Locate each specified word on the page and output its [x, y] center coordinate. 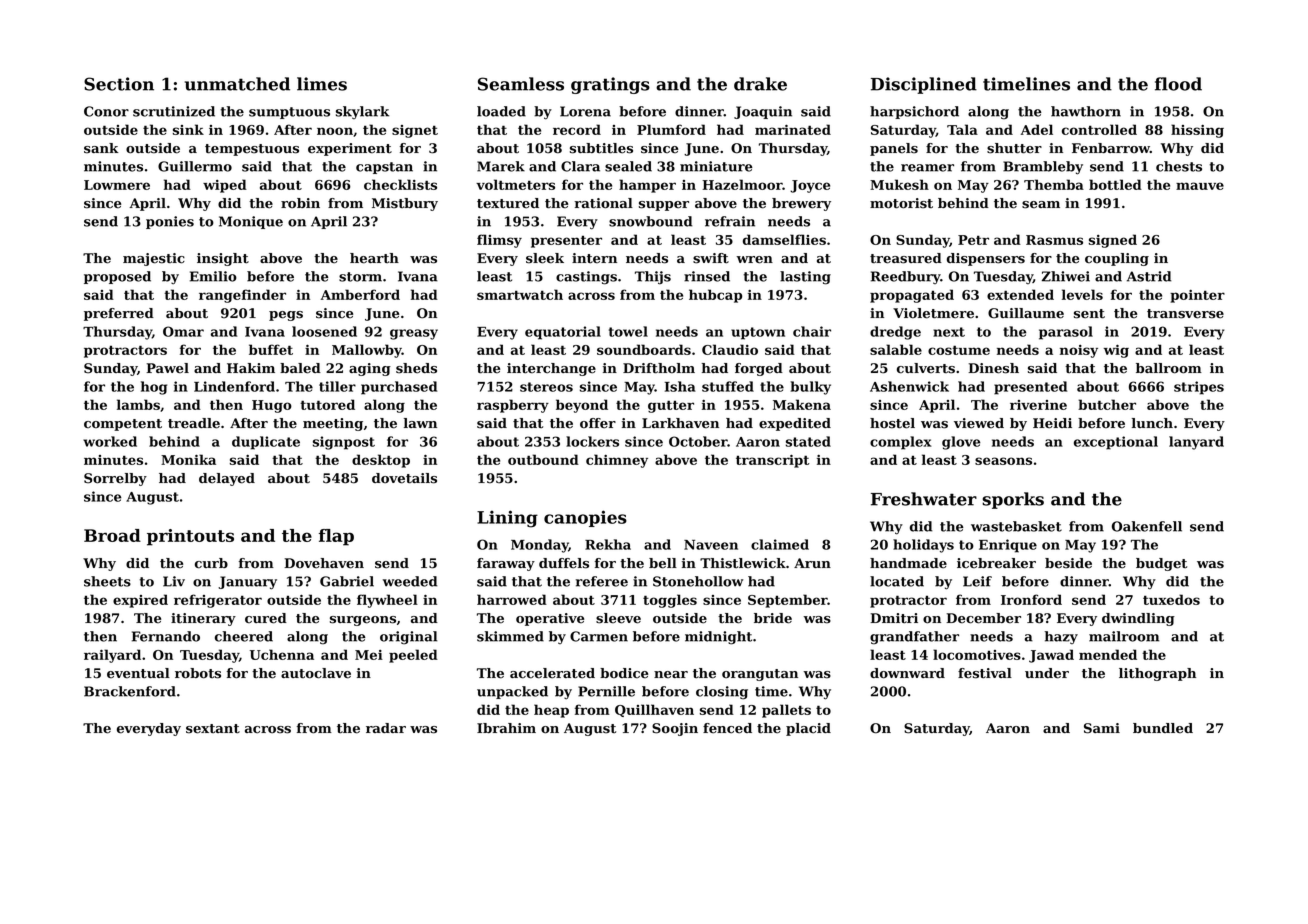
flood [1178, 84]
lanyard [1196, 443]
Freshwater [924, 499]
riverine [1038, 405]
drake [760, 84]
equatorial [563, 333]
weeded [410, 581]
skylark [362, 112]
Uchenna [282, 654]
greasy [414, 334]
